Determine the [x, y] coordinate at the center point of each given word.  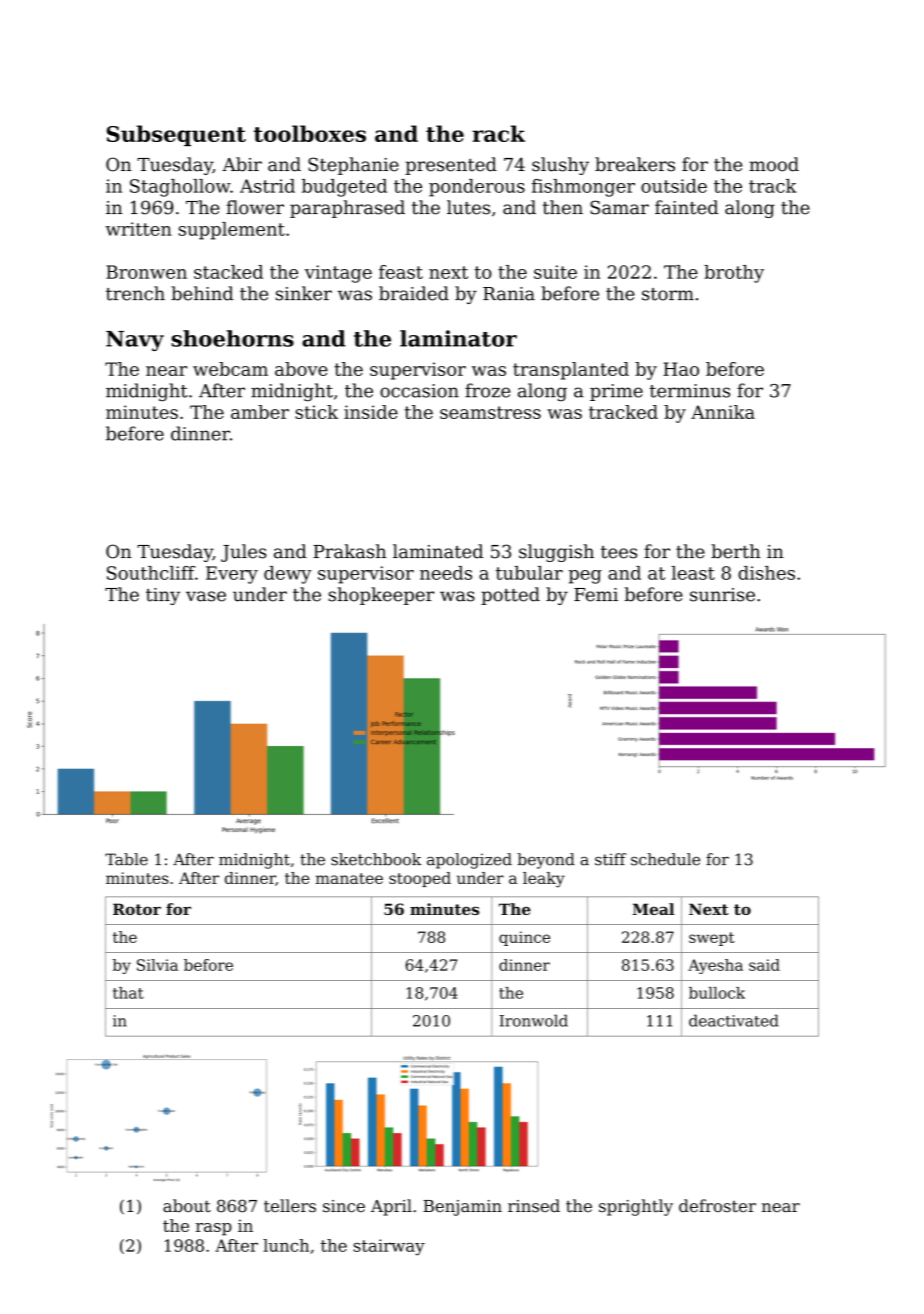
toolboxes [310, 133]
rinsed [534, 1206]
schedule [665, 859]
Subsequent [176, 135]
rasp [214, 1229]
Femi [596, 595]
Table [126, 859]
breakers [635, 164]
